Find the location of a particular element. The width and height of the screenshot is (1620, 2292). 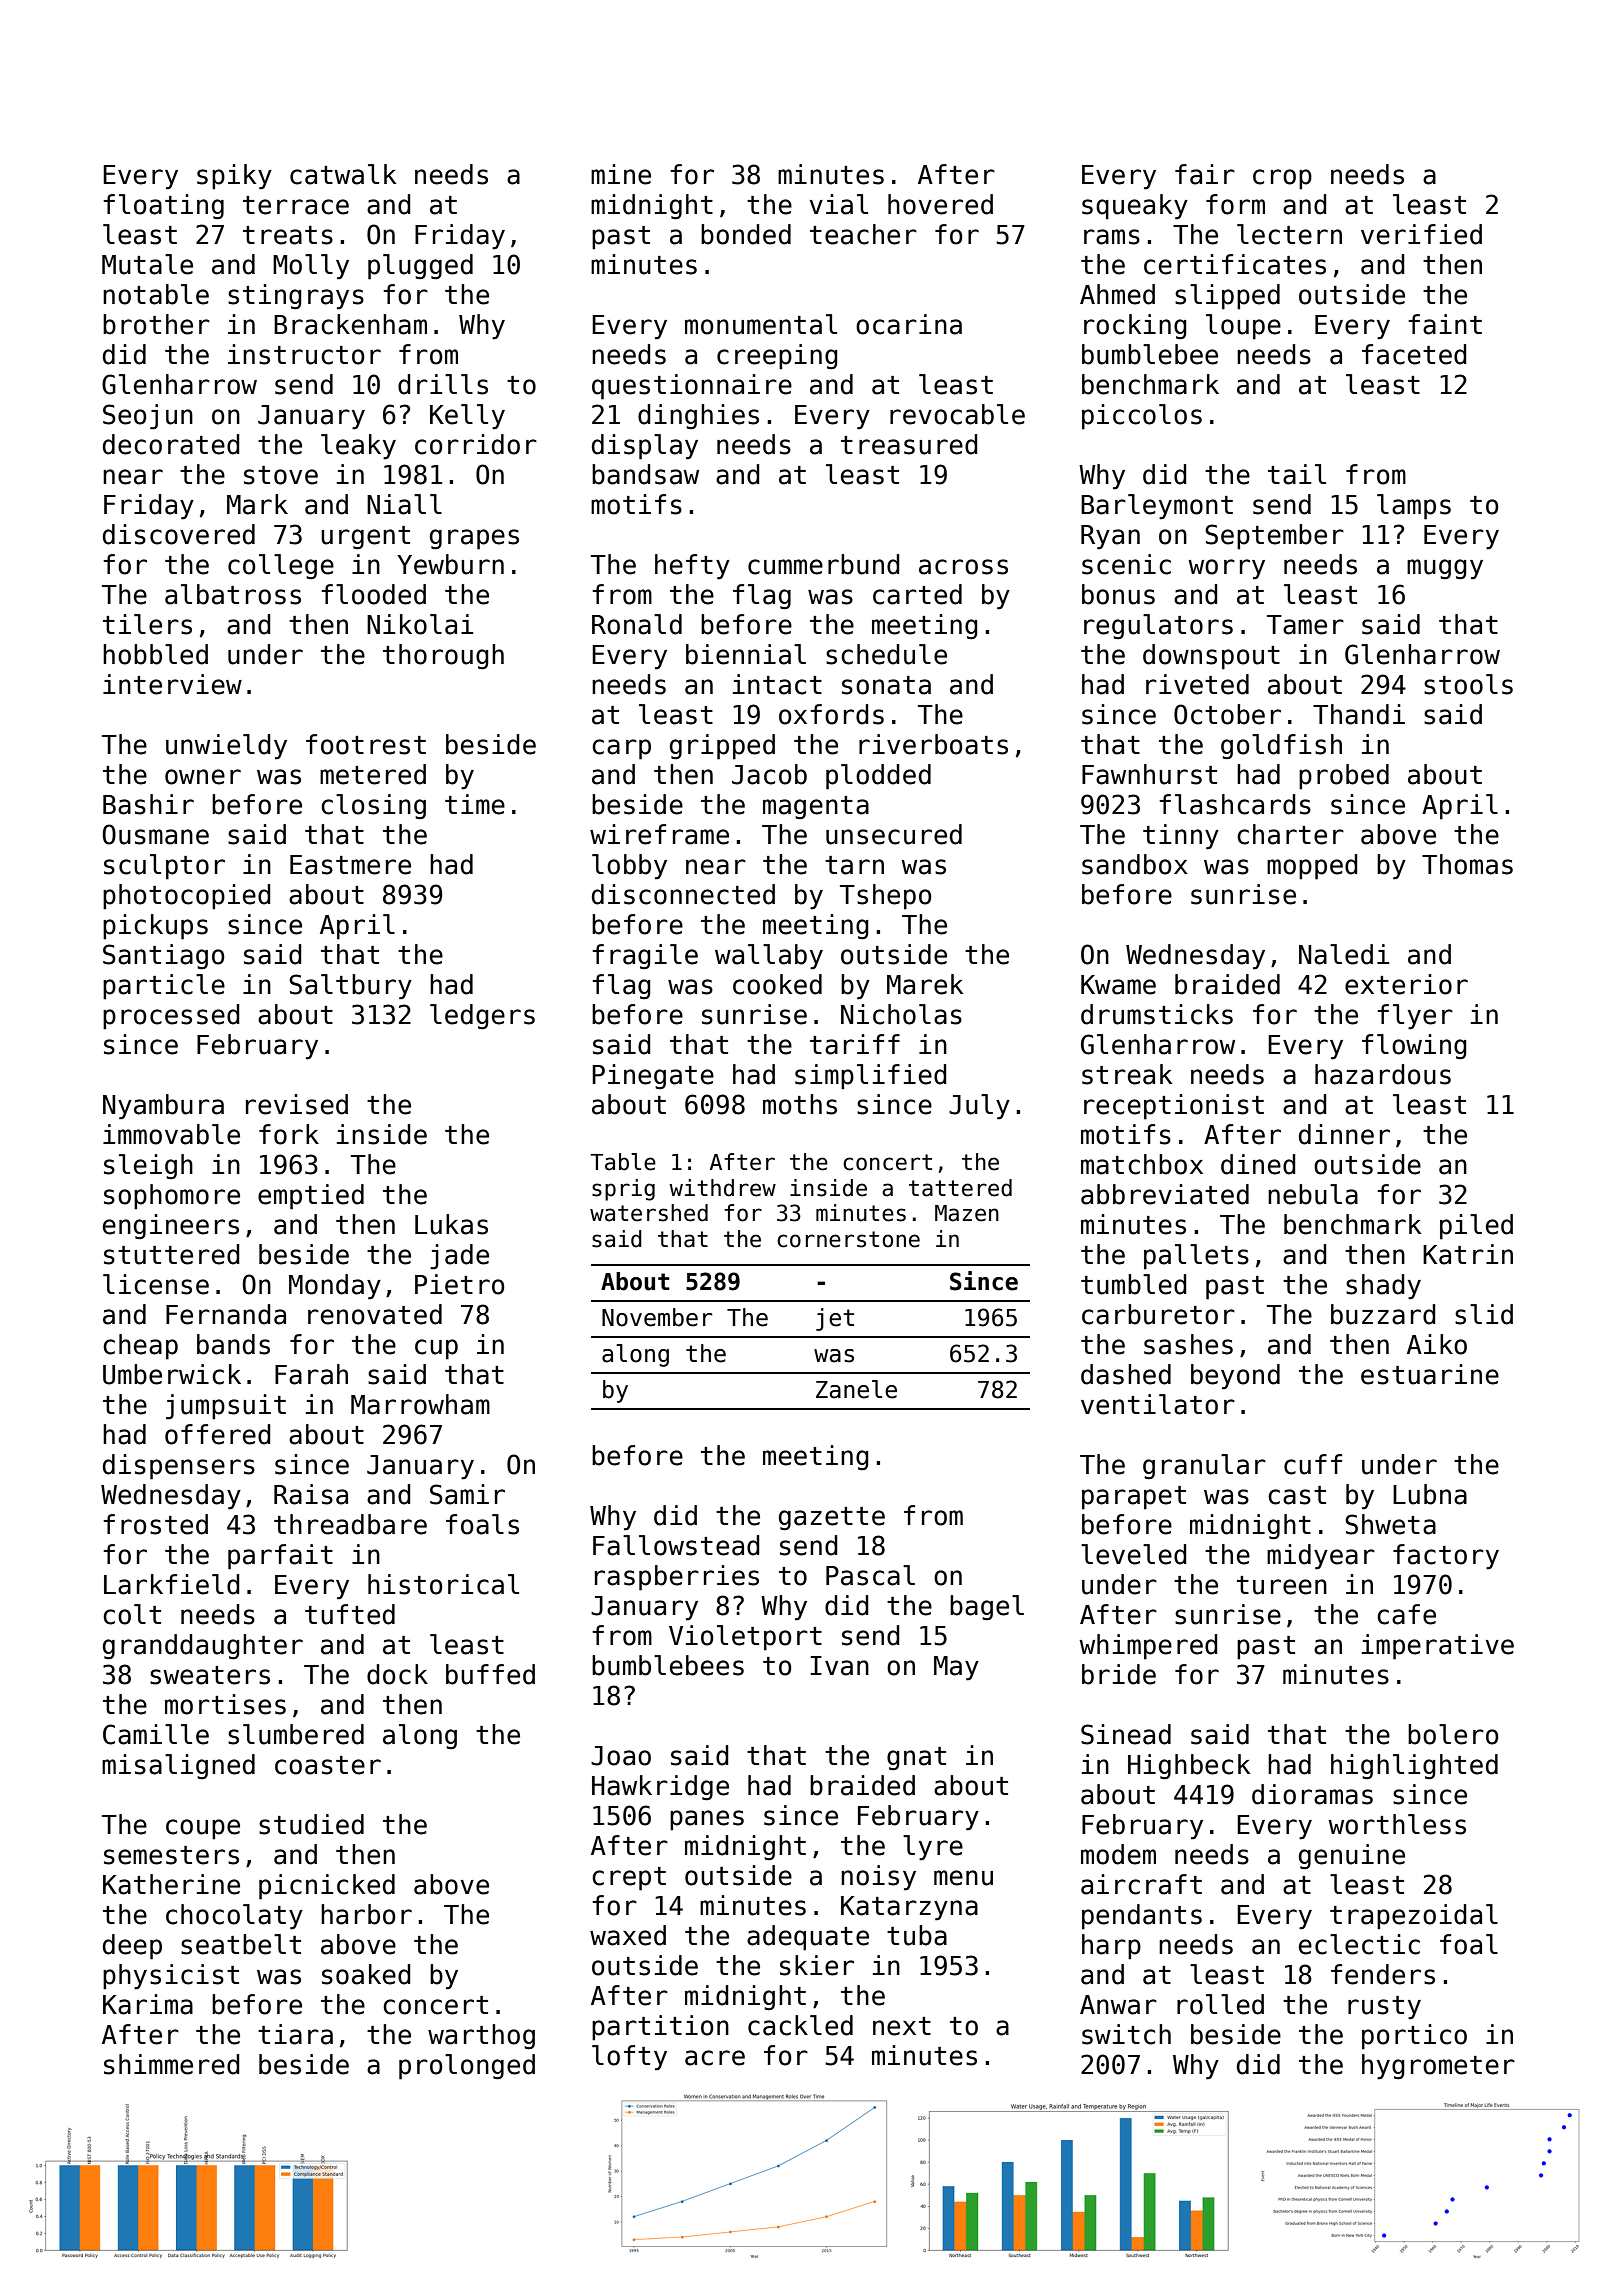

sandbox is located at coordinates (1135, 864).
